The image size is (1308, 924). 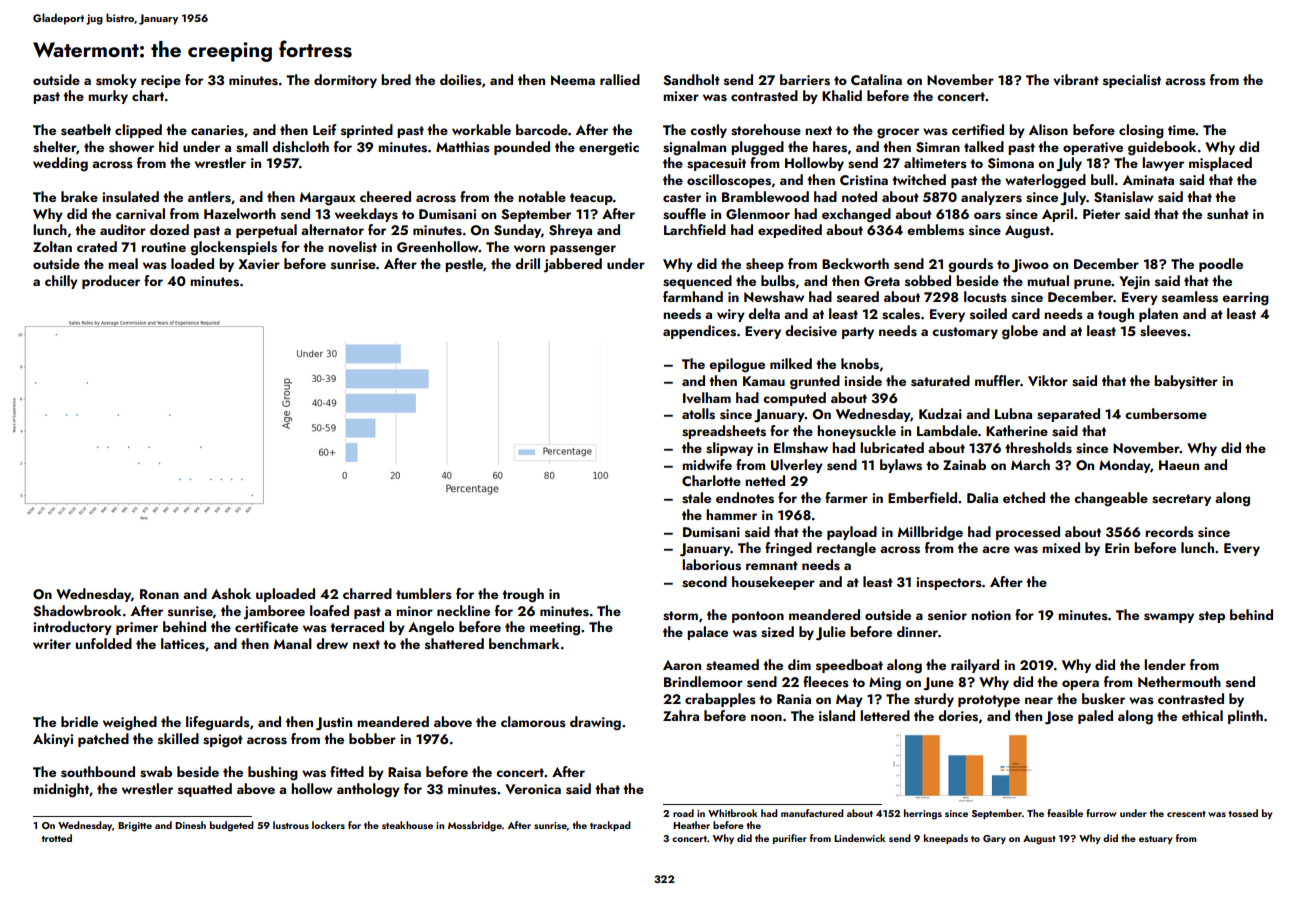 I want to click on chilly, so click(x=61, y=282).
